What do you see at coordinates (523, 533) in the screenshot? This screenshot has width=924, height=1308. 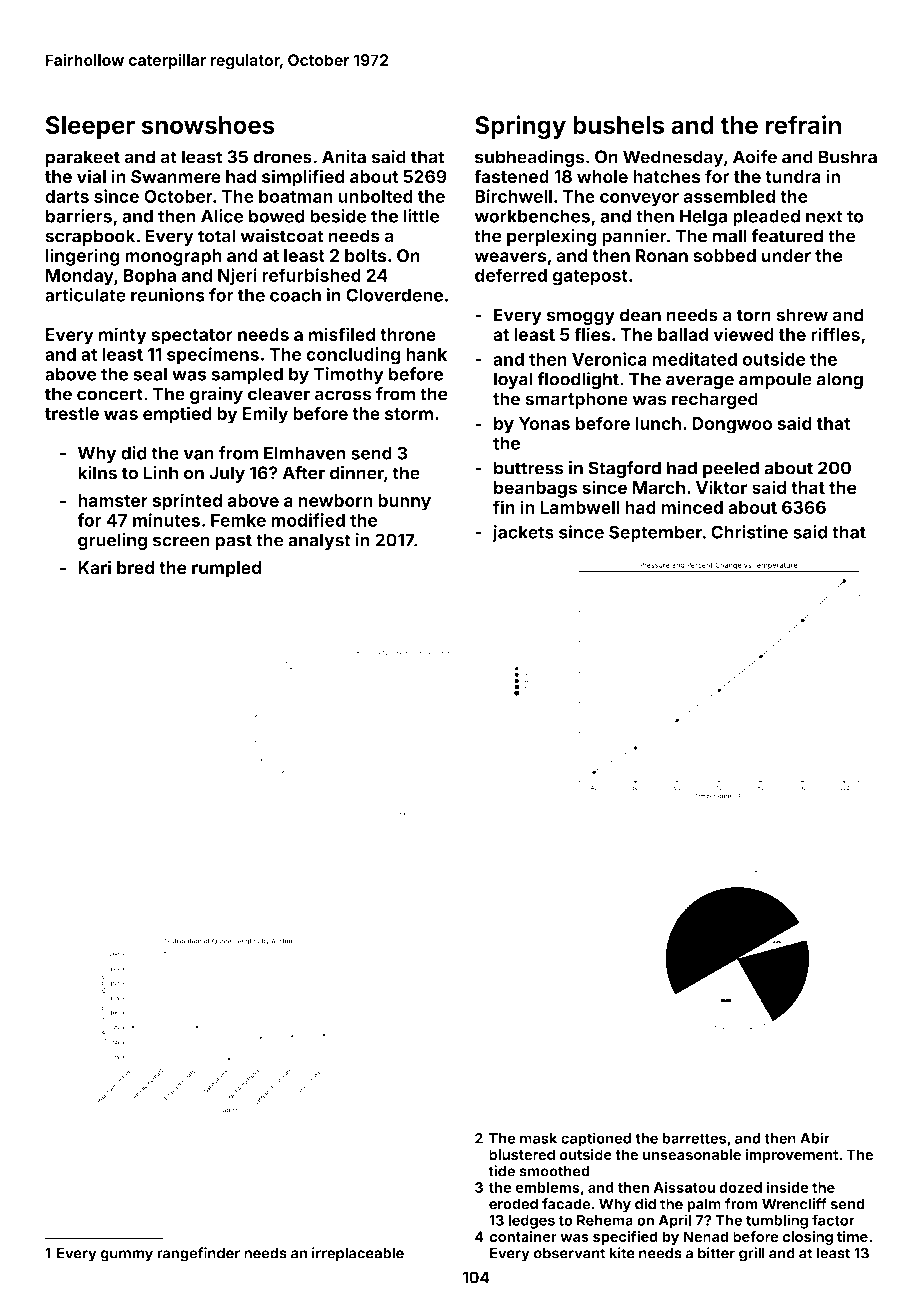 I see `jackets` at bounding box center [523, 533].
